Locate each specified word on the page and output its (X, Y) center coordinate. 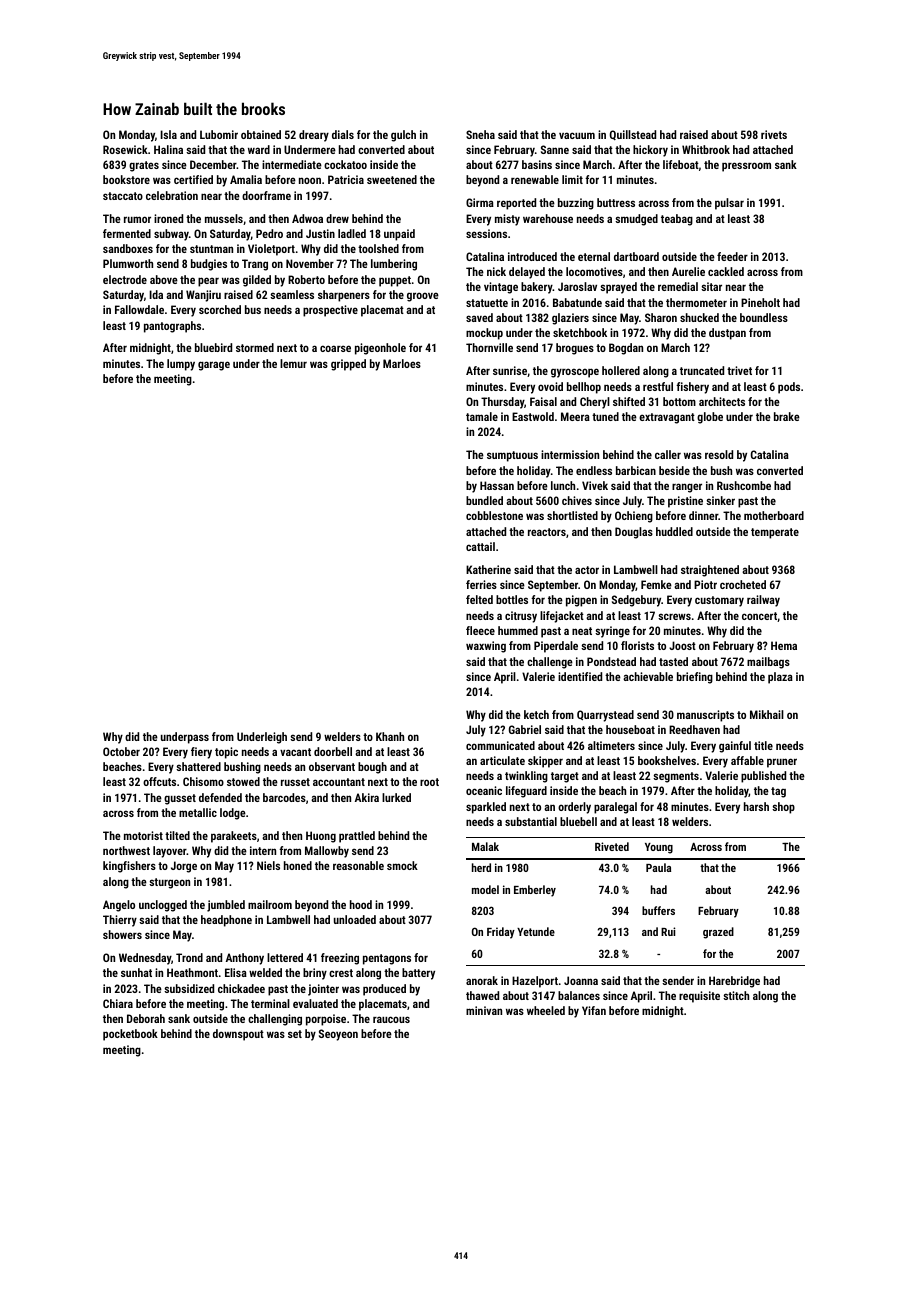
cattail (480, 546)
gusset (180, 799)
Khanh (390, 736)
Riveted (612, 846)
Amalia (246, 179)
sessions (486, 233)
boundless (764, 317)
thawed (482, 995)
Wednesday (145, 959)
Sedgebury (636, 601)
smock (402, 865)
